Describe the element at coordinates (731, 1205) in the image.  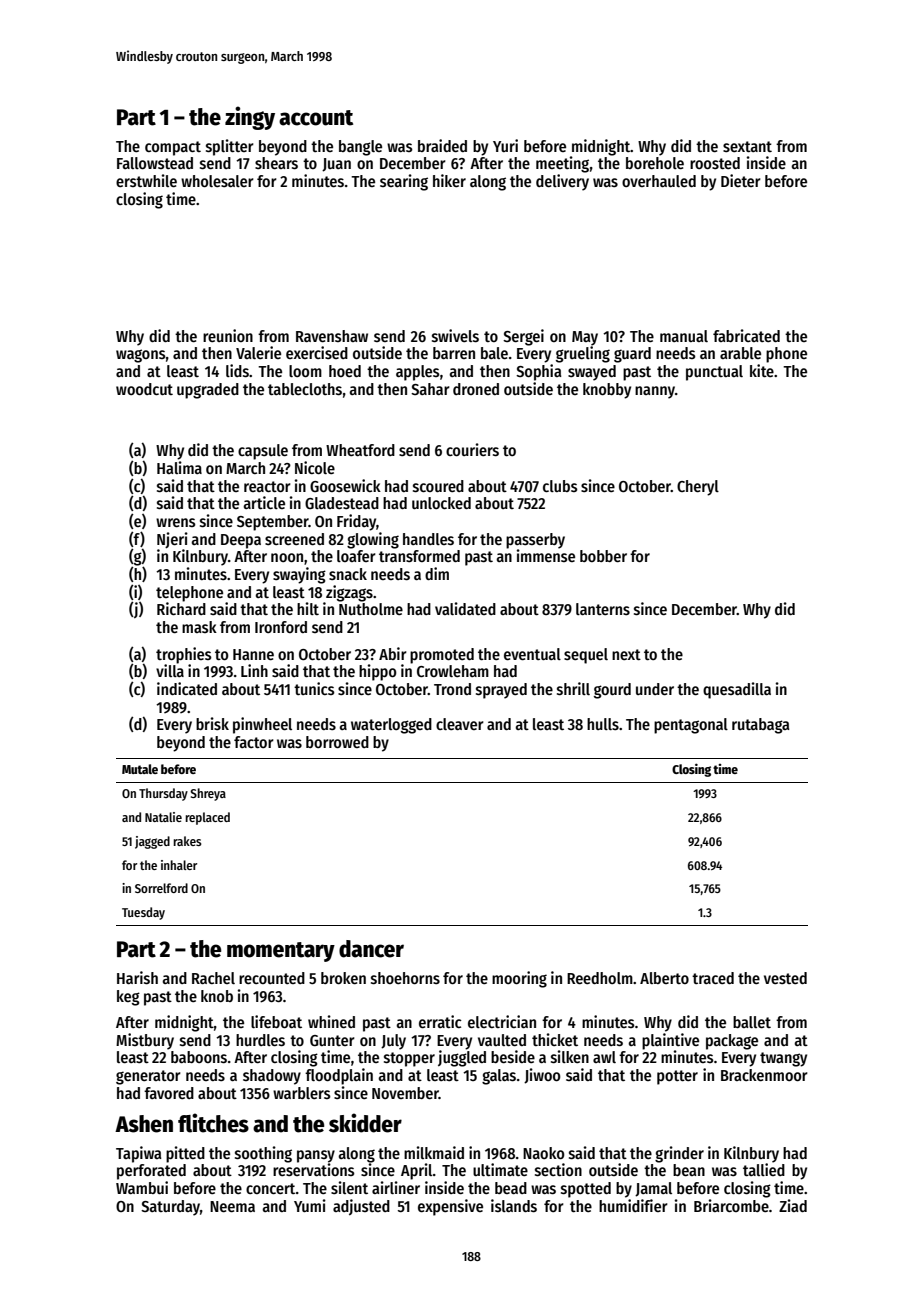
I see `Briarcombe` at that location.
